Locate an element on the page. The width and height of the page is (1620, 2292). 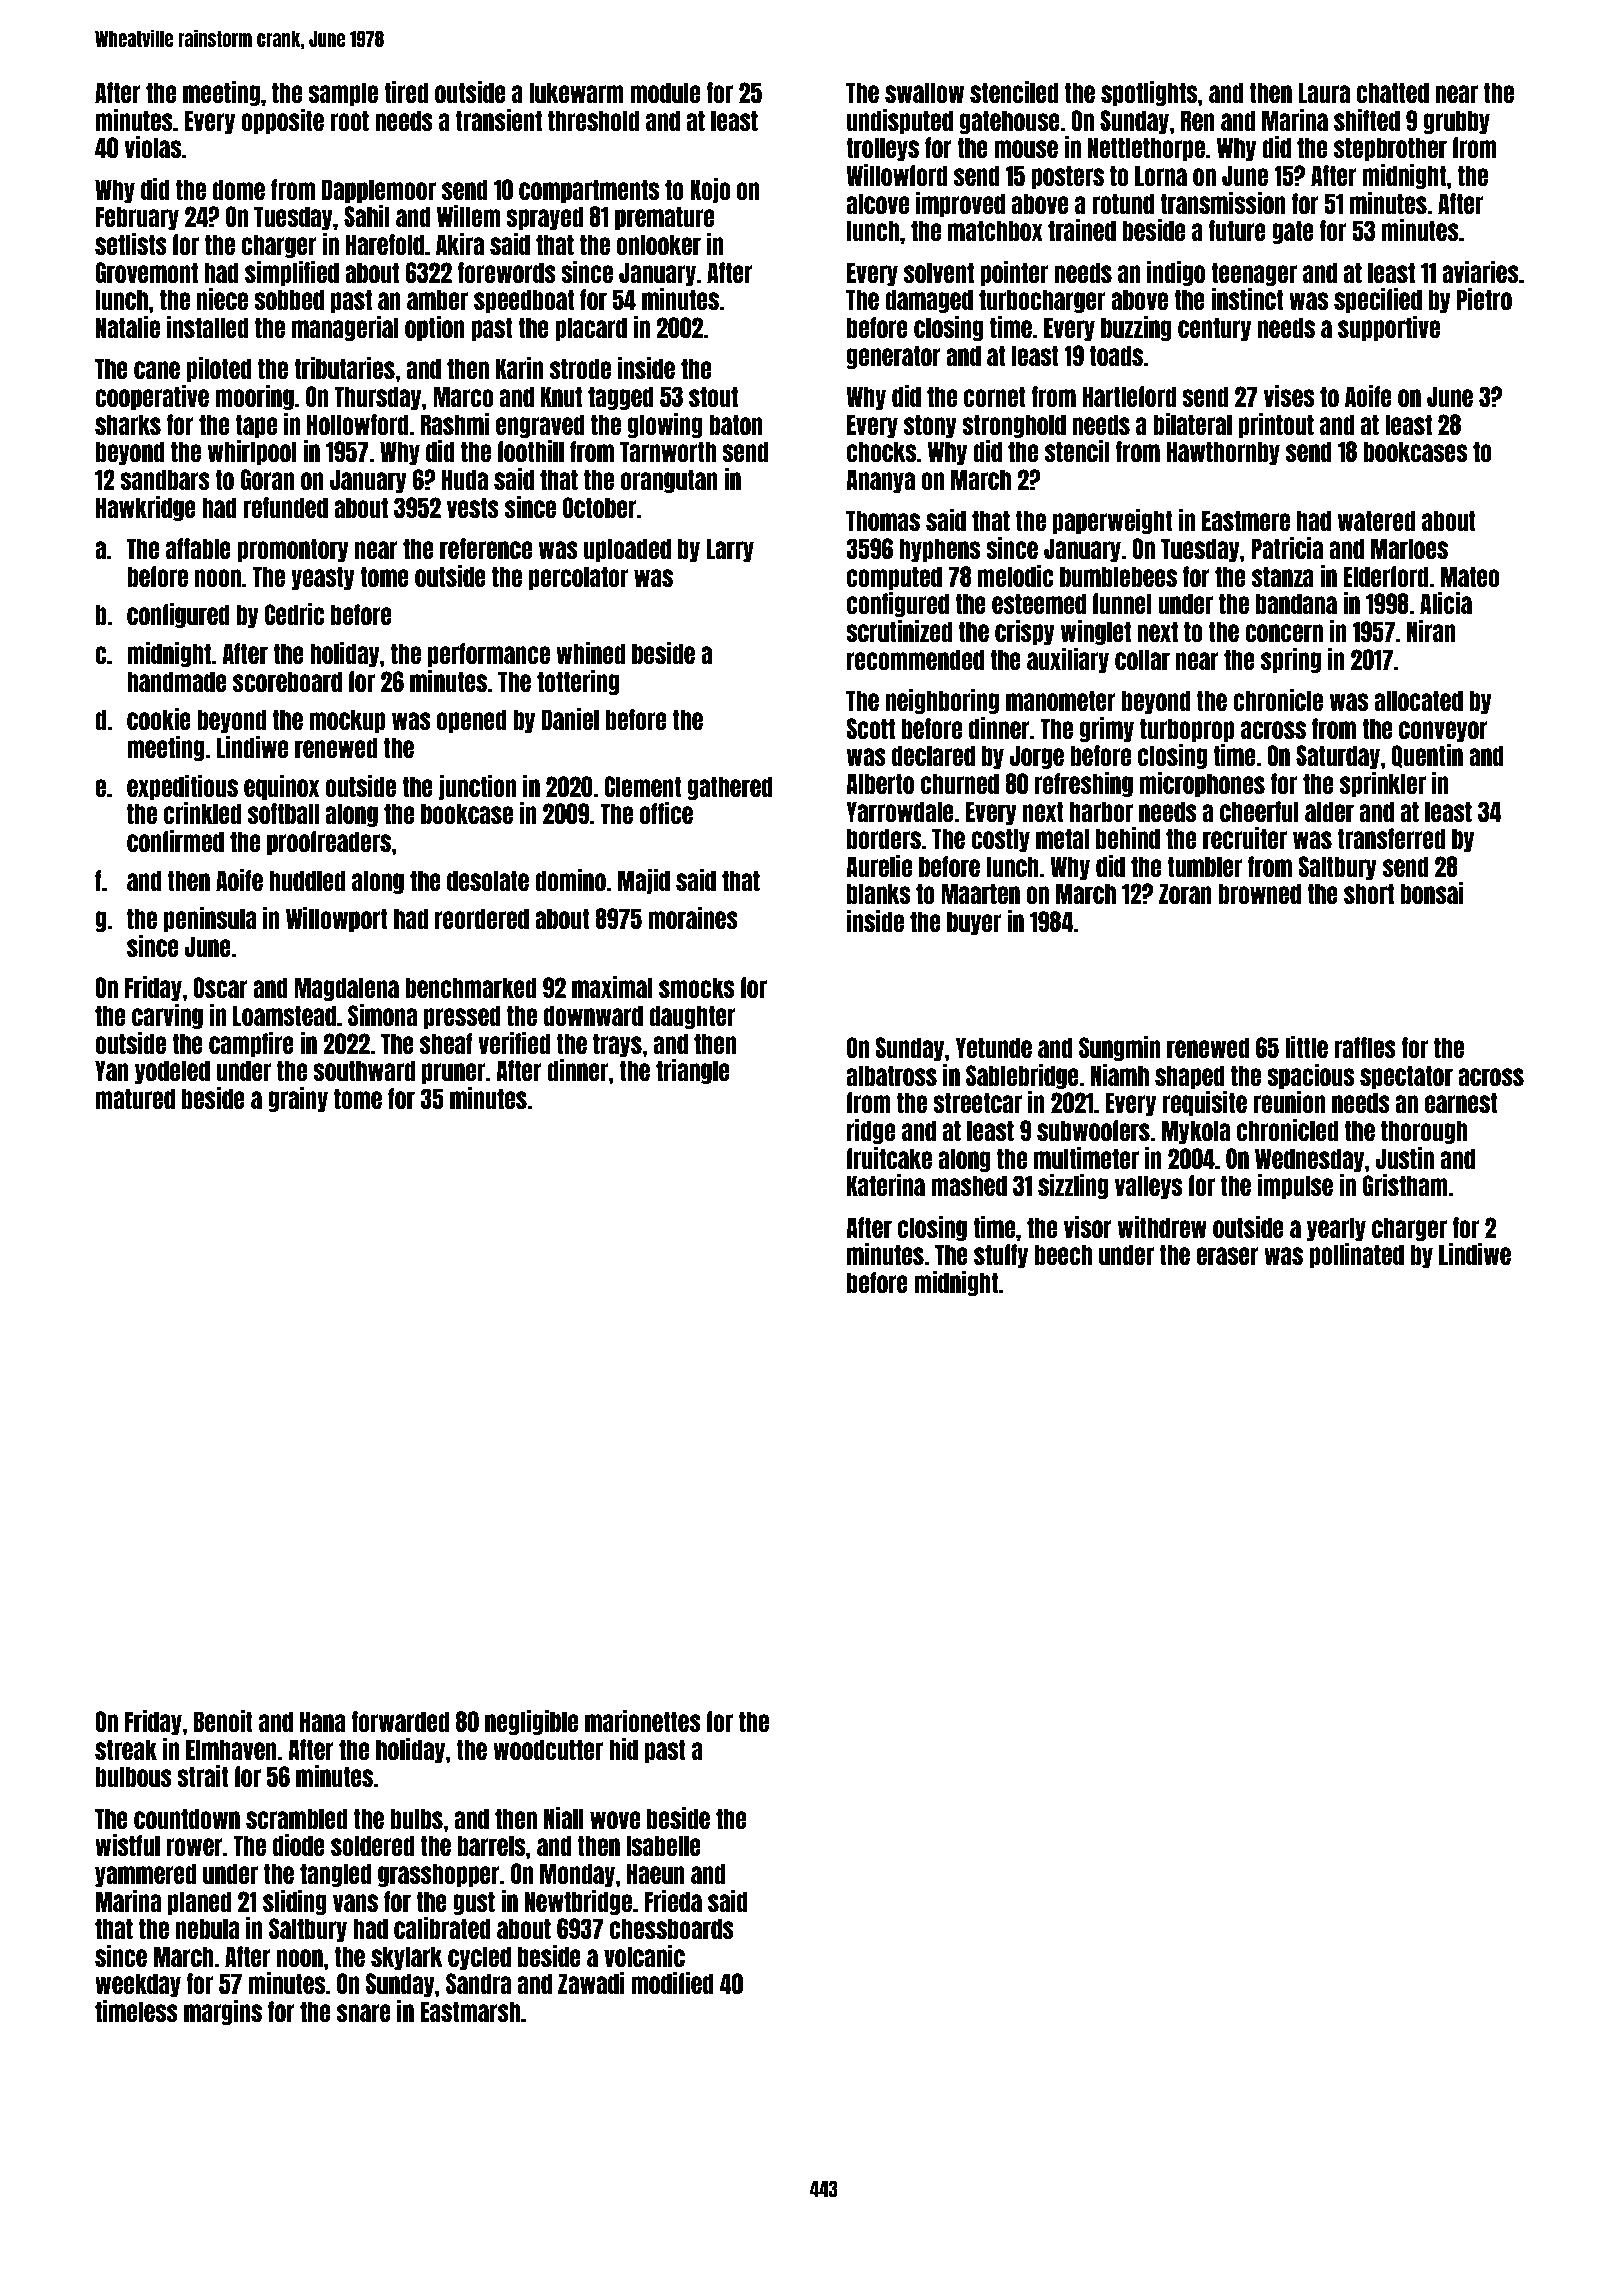
matchbox is located at coordinates (995, 230).
